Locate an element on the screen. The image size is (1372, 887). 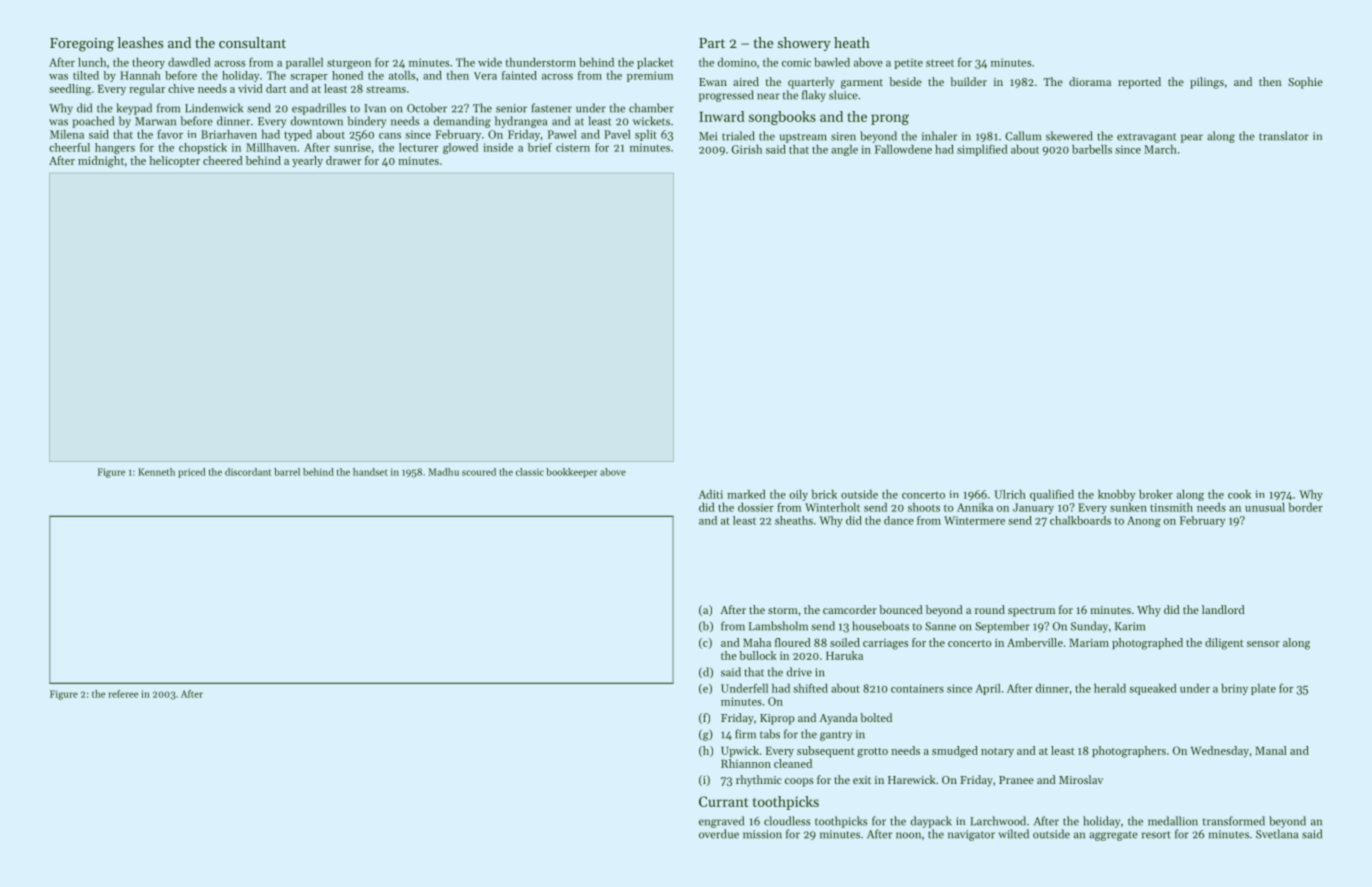
street is located at coordinates (940, 63).
